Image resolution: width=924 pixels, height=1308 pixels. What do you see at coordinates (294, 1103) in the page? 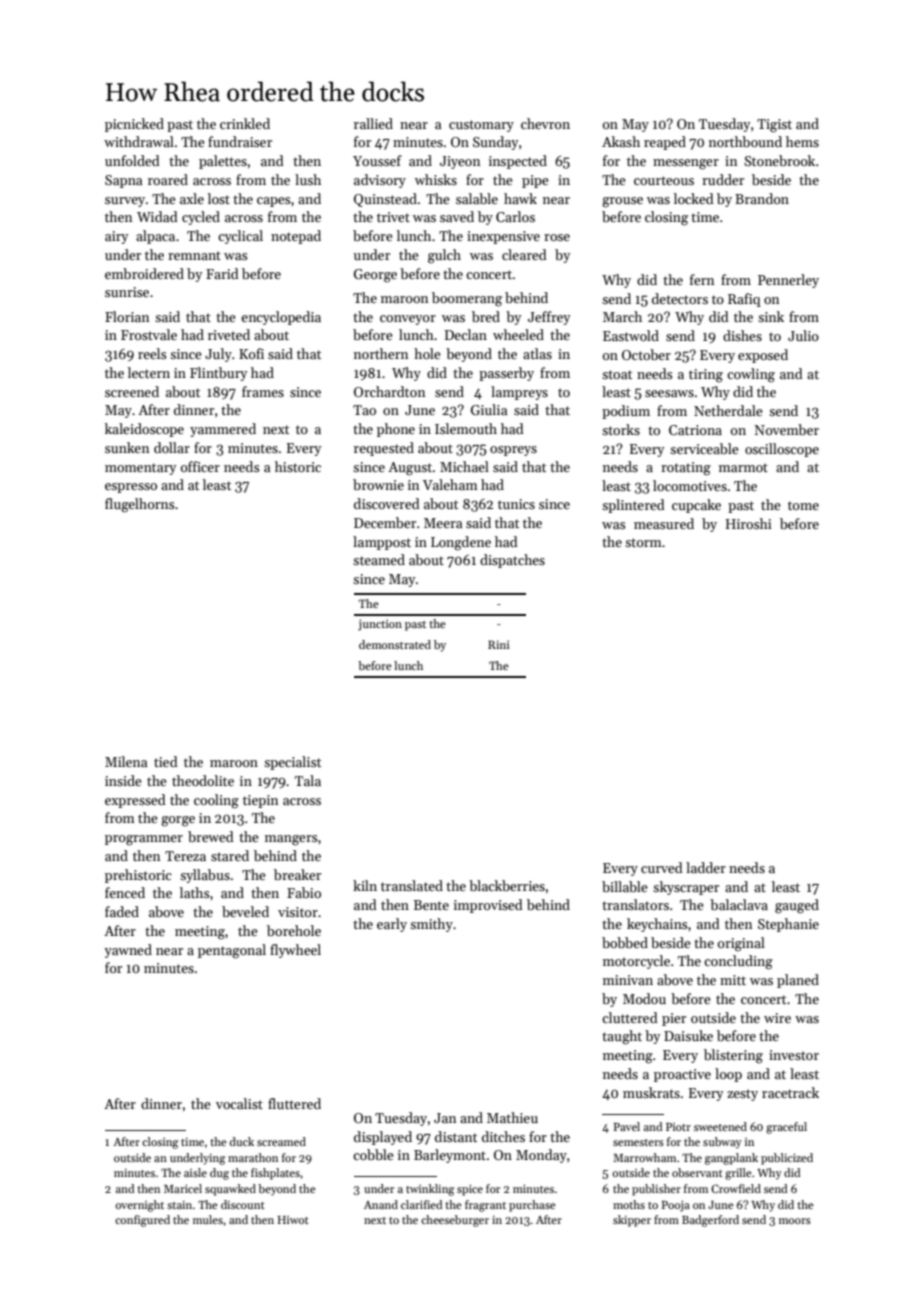
I see `fluttered` at bounding box center [294, 1103].
